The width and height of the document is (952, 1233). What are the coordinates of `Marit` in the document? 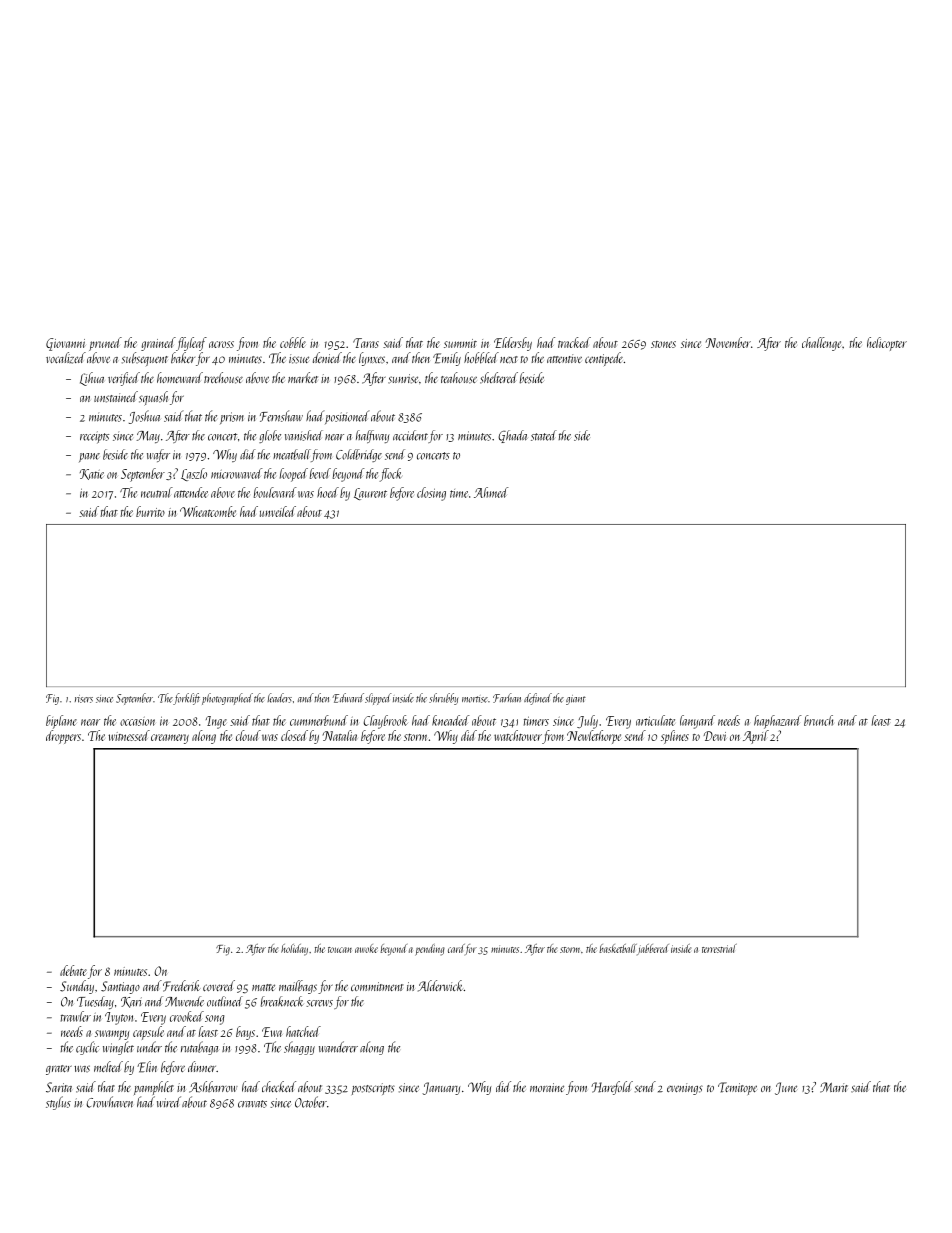 It's located at (834, 1087).
